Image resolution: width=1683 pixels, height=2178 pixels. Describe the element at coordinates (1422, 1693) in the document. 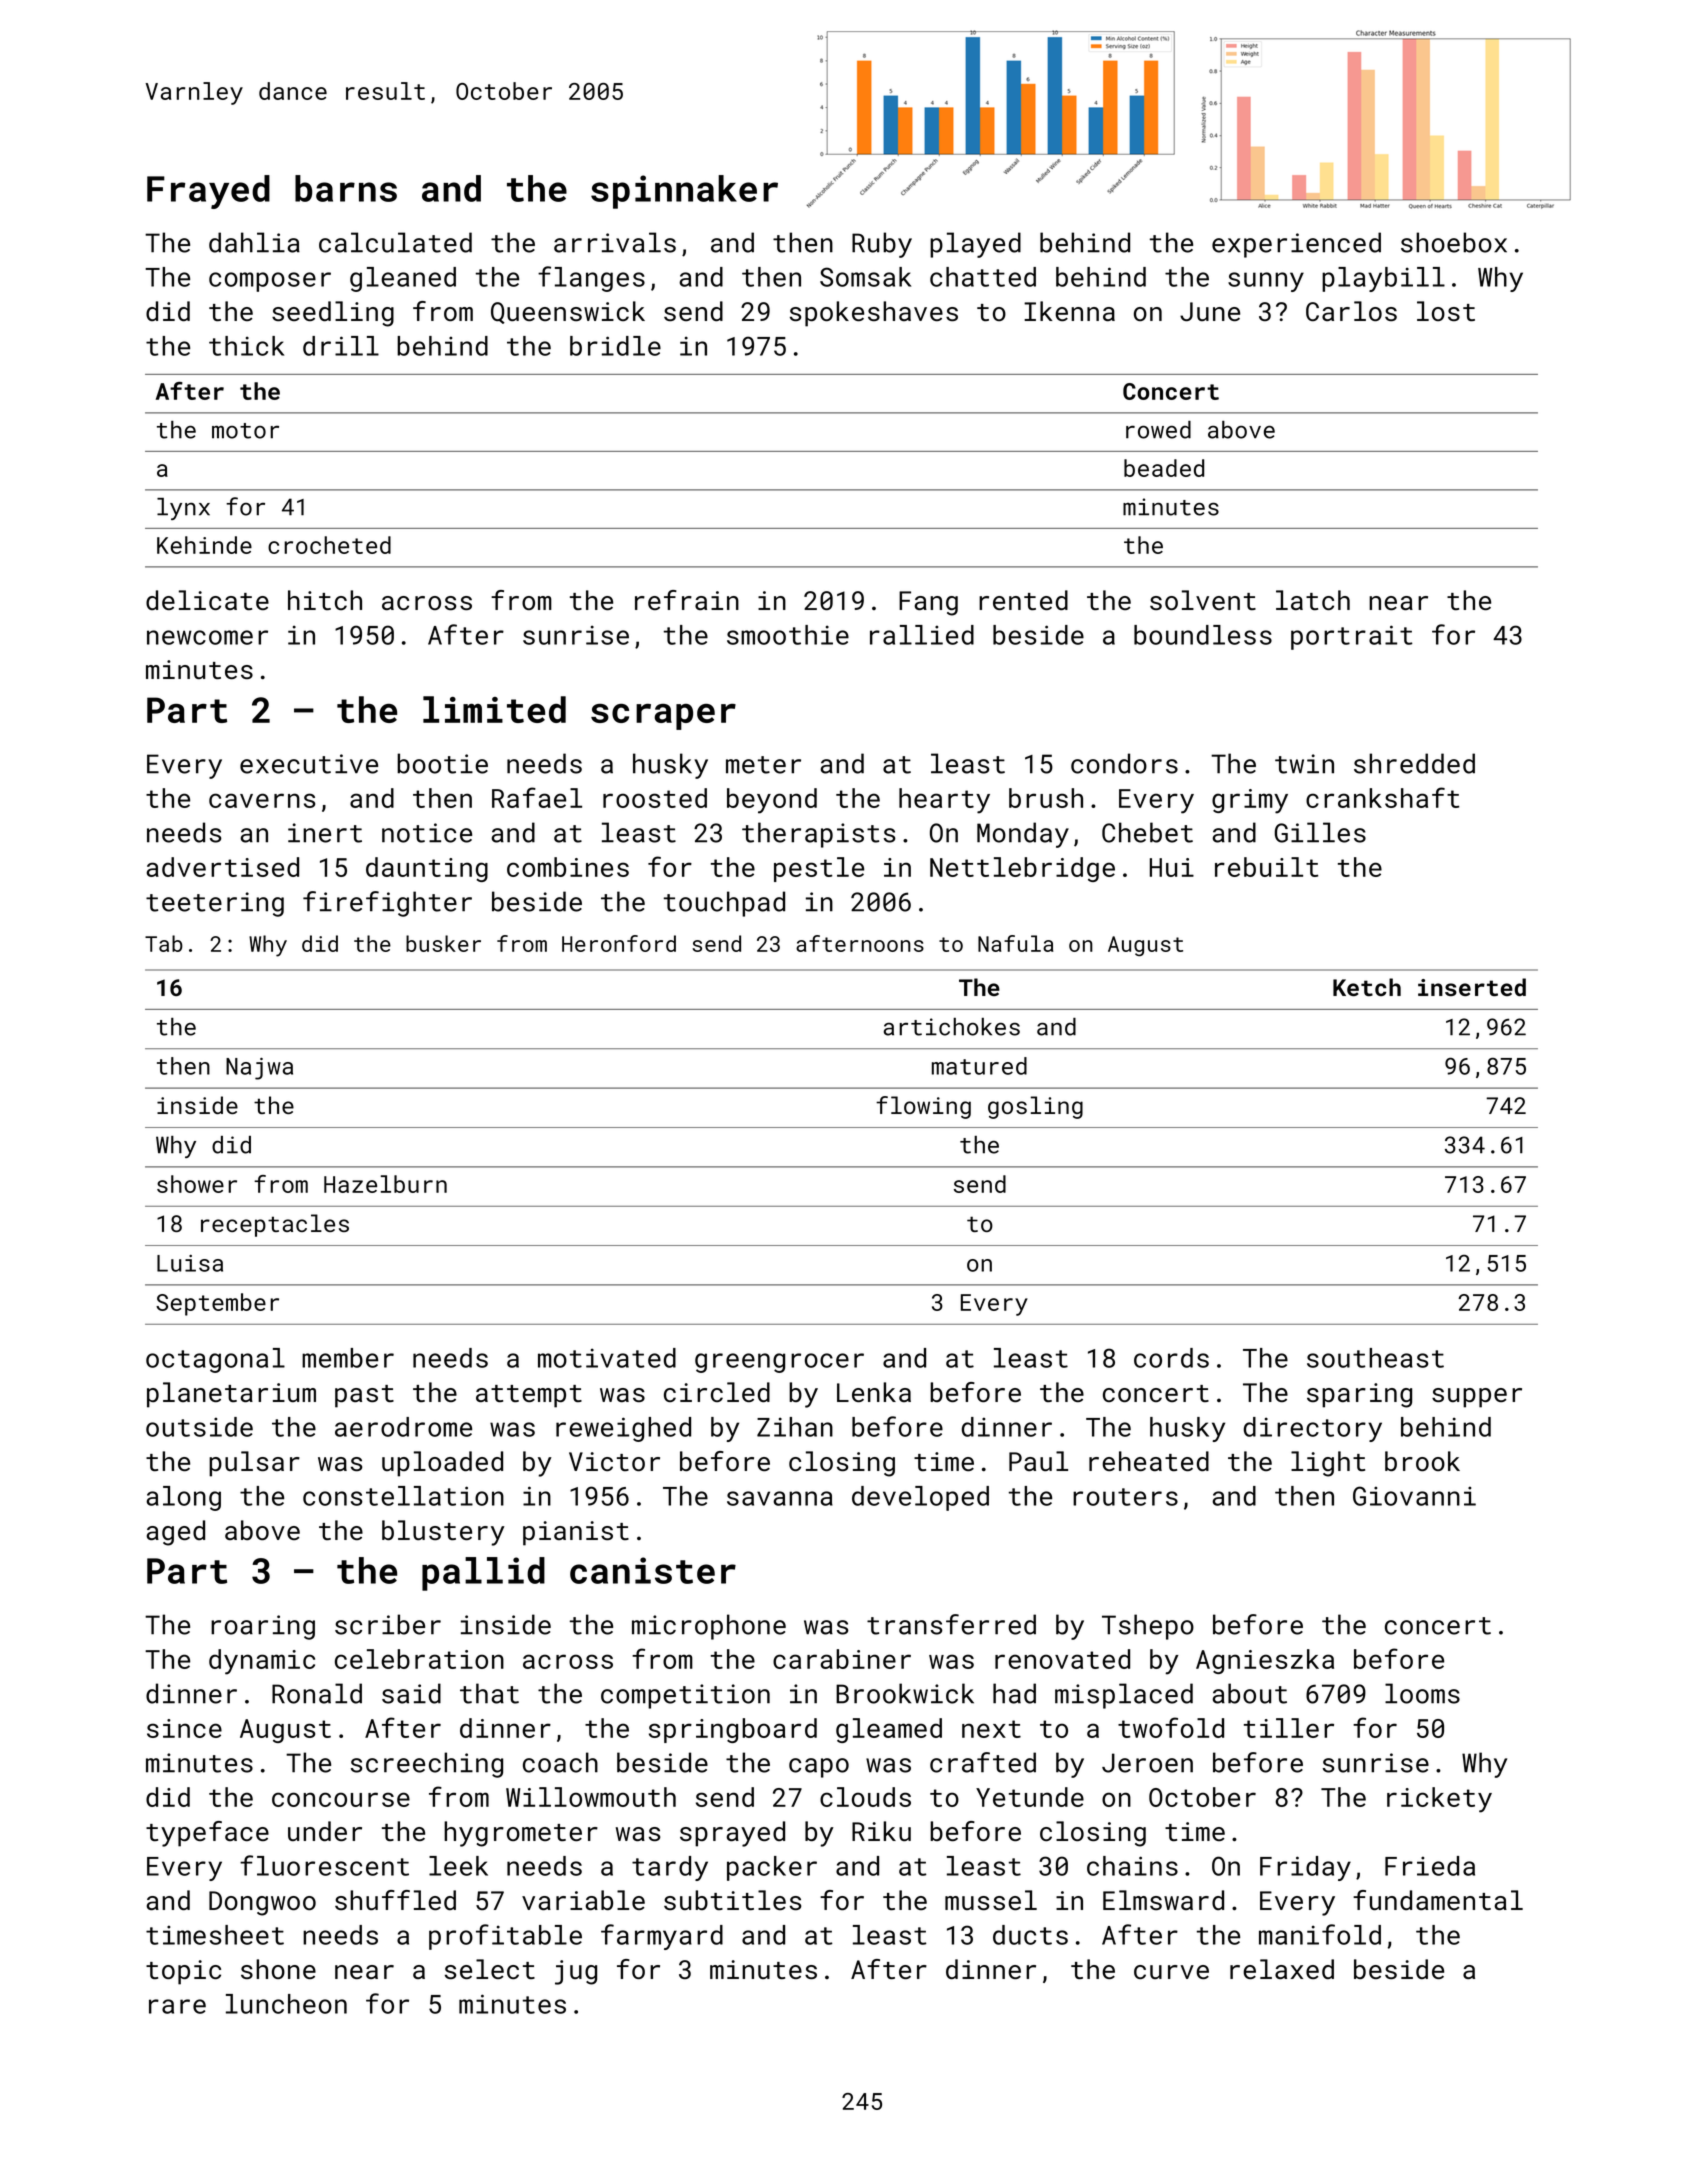

I see `looms` at that location.
